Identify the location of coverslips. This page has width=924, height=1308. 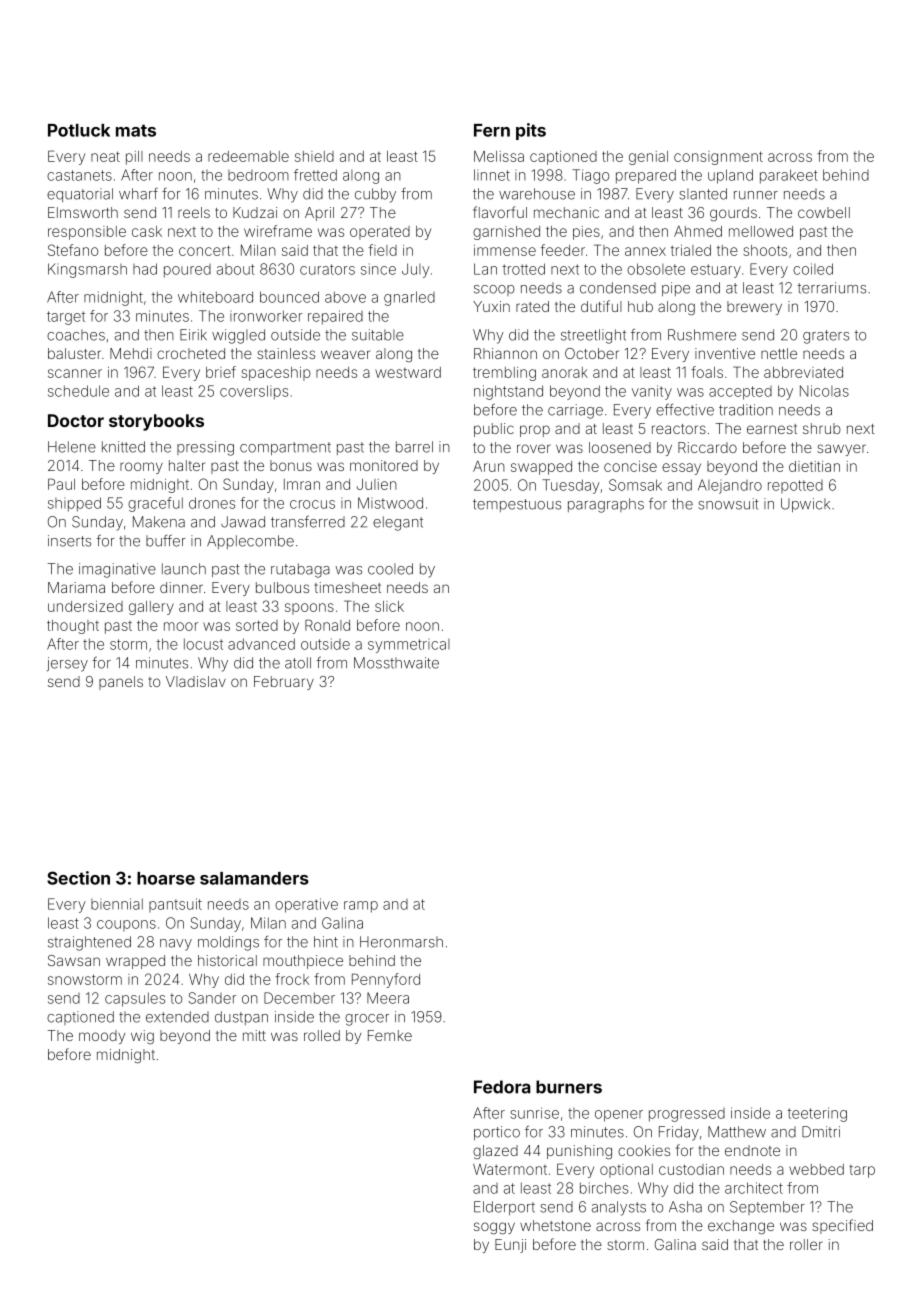
(254, 392).
